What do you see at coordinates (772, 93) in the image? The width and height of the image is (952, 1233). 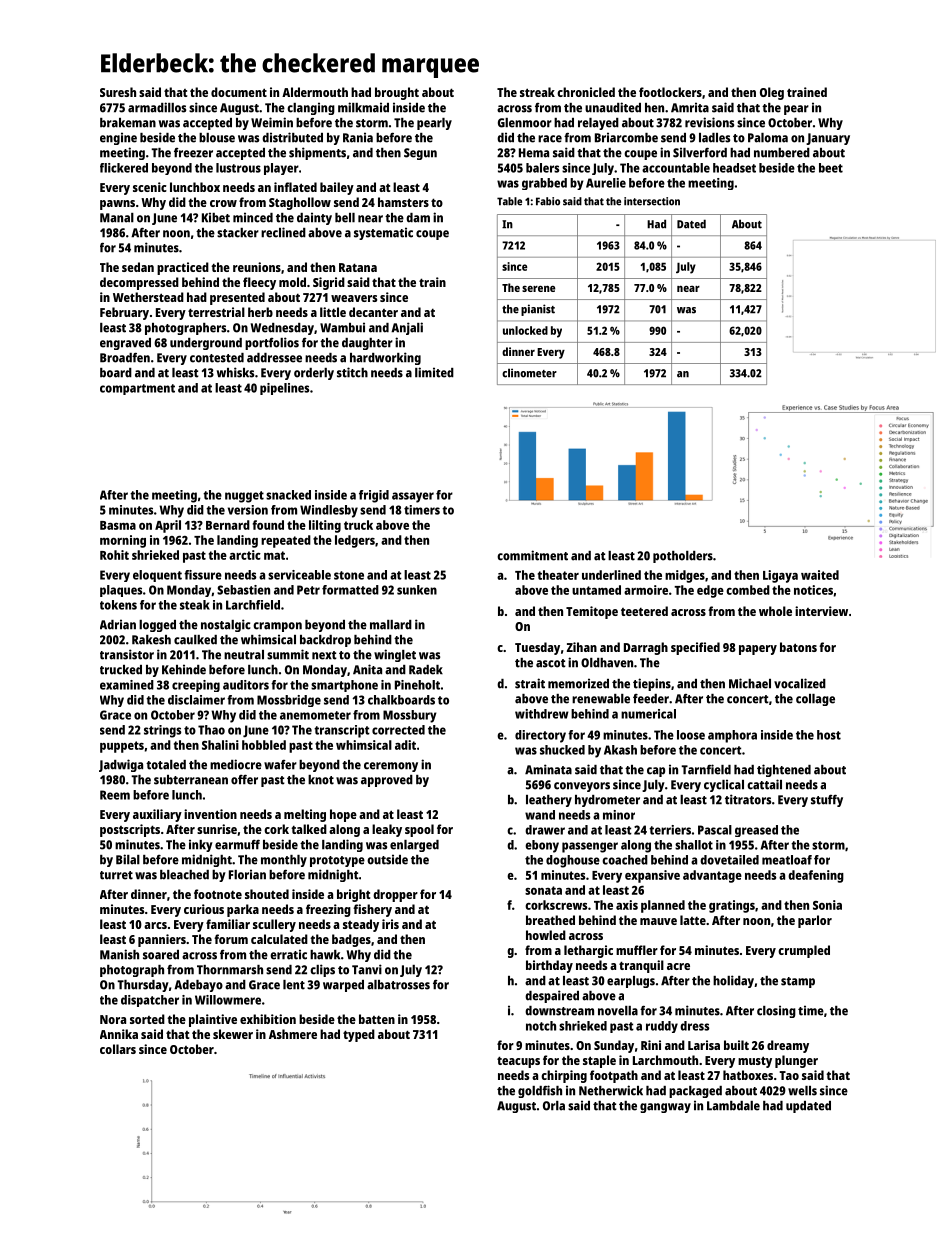 I see `Oleg` at bounding box center [772, 93].
